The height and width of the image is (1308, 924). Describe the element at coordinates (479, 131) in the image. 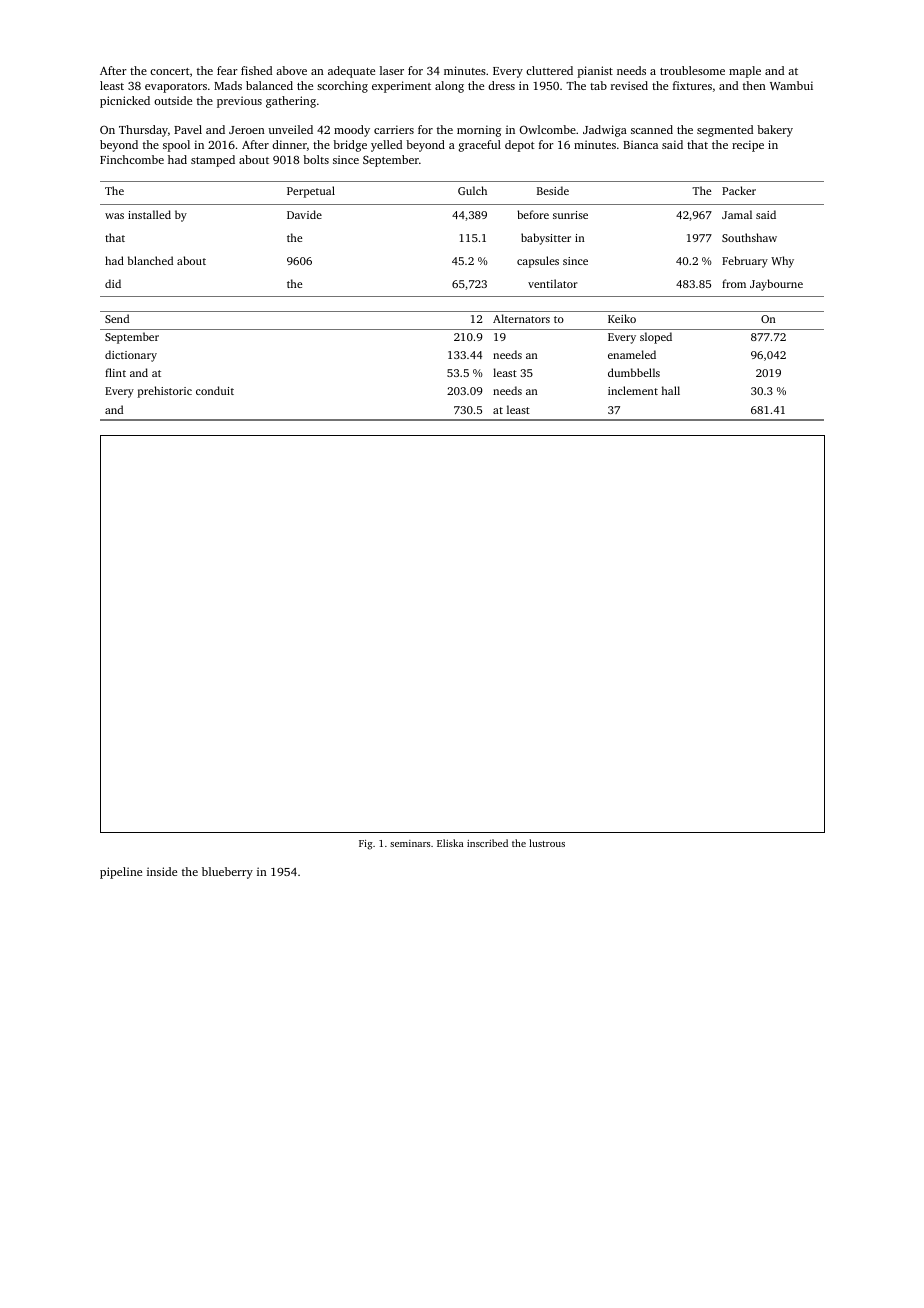

I see `morning` at that location.
